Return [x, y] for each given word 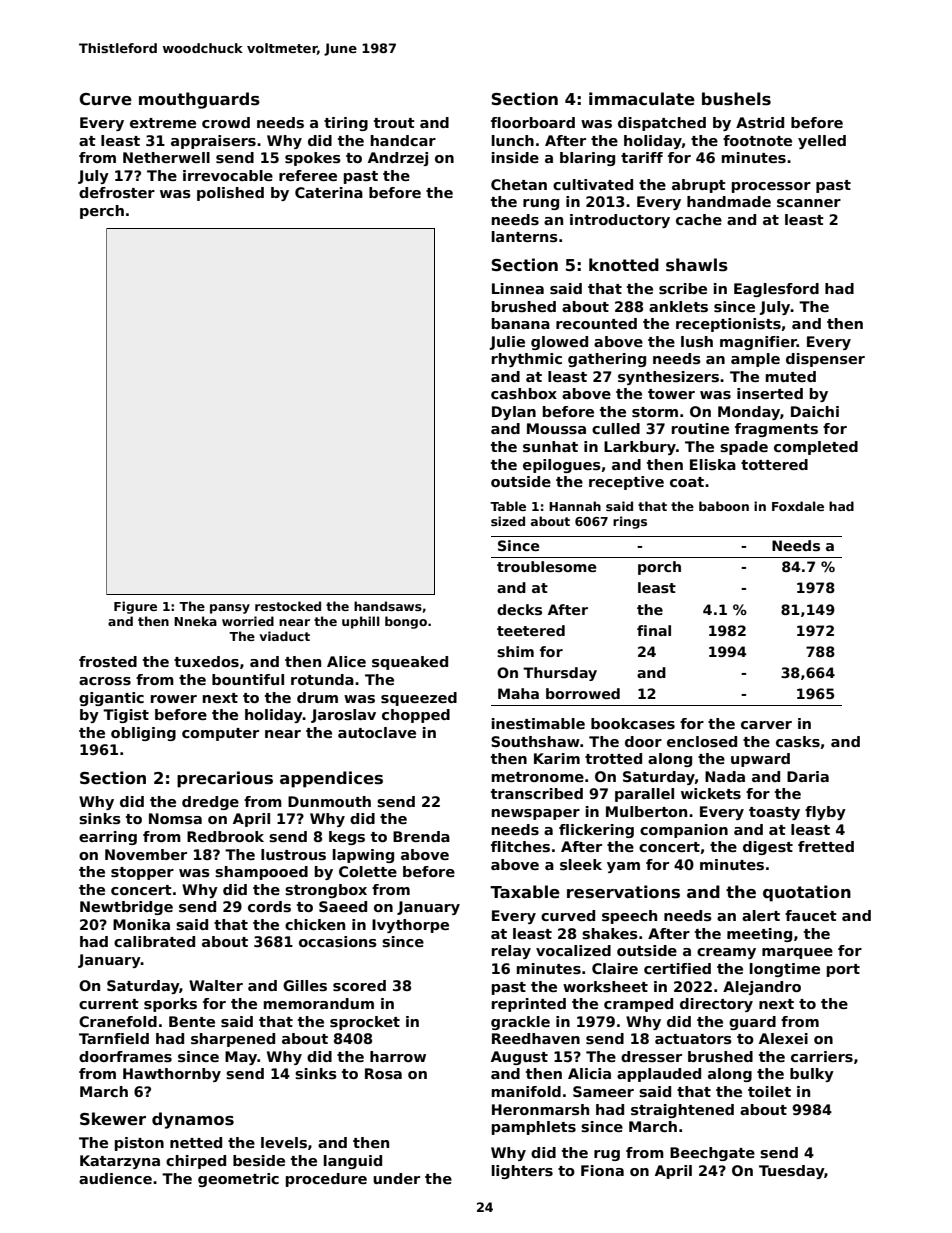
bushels [736, 99]
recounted [596, 323]
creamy [726, 953]
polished [230, 194]
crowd [226, 122]
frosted [108, 661]
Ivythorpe [410, 926]
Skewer [113, 1119]
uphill [361, 622]
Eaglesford [776, 290]
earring [108, 838]
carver [766, 725]
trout [394, 123]
